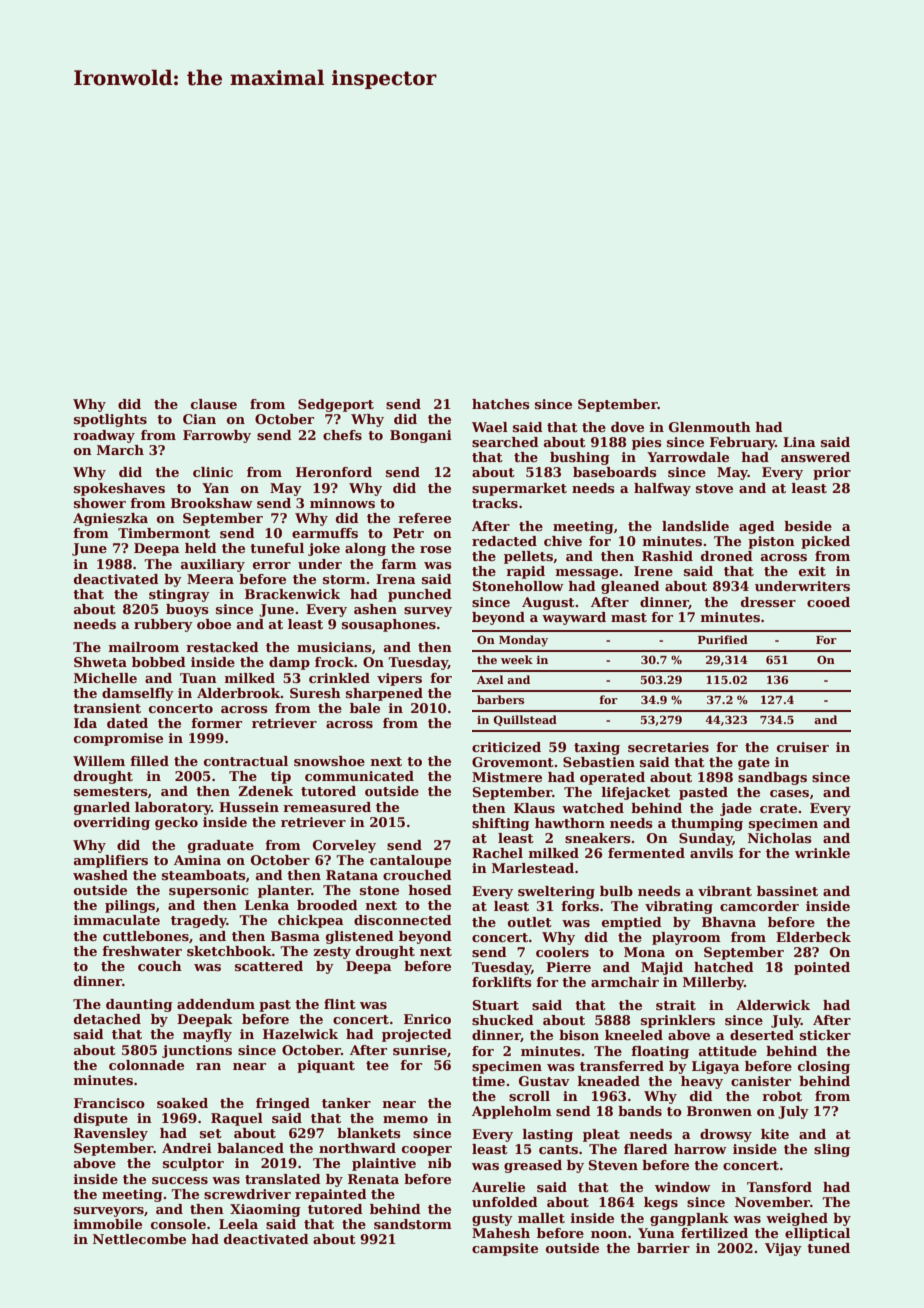 Image resolution: width=924 pixels, height=1308 pixels. What do you see at coordinates (214, 404) in the screenshot?
I see `clause` at bounding box center [214, 404].
